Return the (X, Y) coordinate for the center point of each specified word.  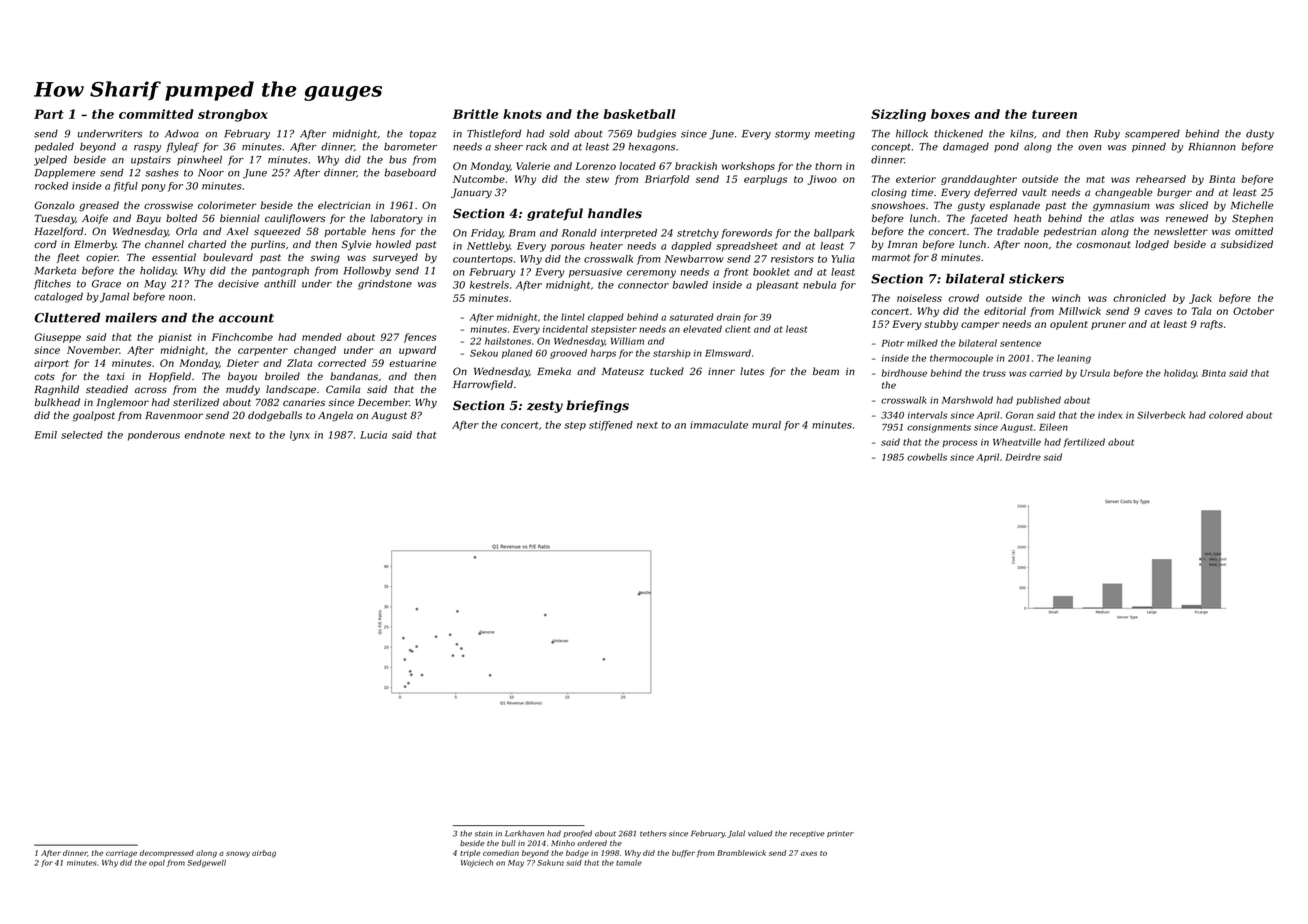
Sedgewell (206, 863)
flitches (52, 284)
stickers (1036, 278)
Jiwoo (822, 180)
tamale (629, 863)
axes (809, 854)
